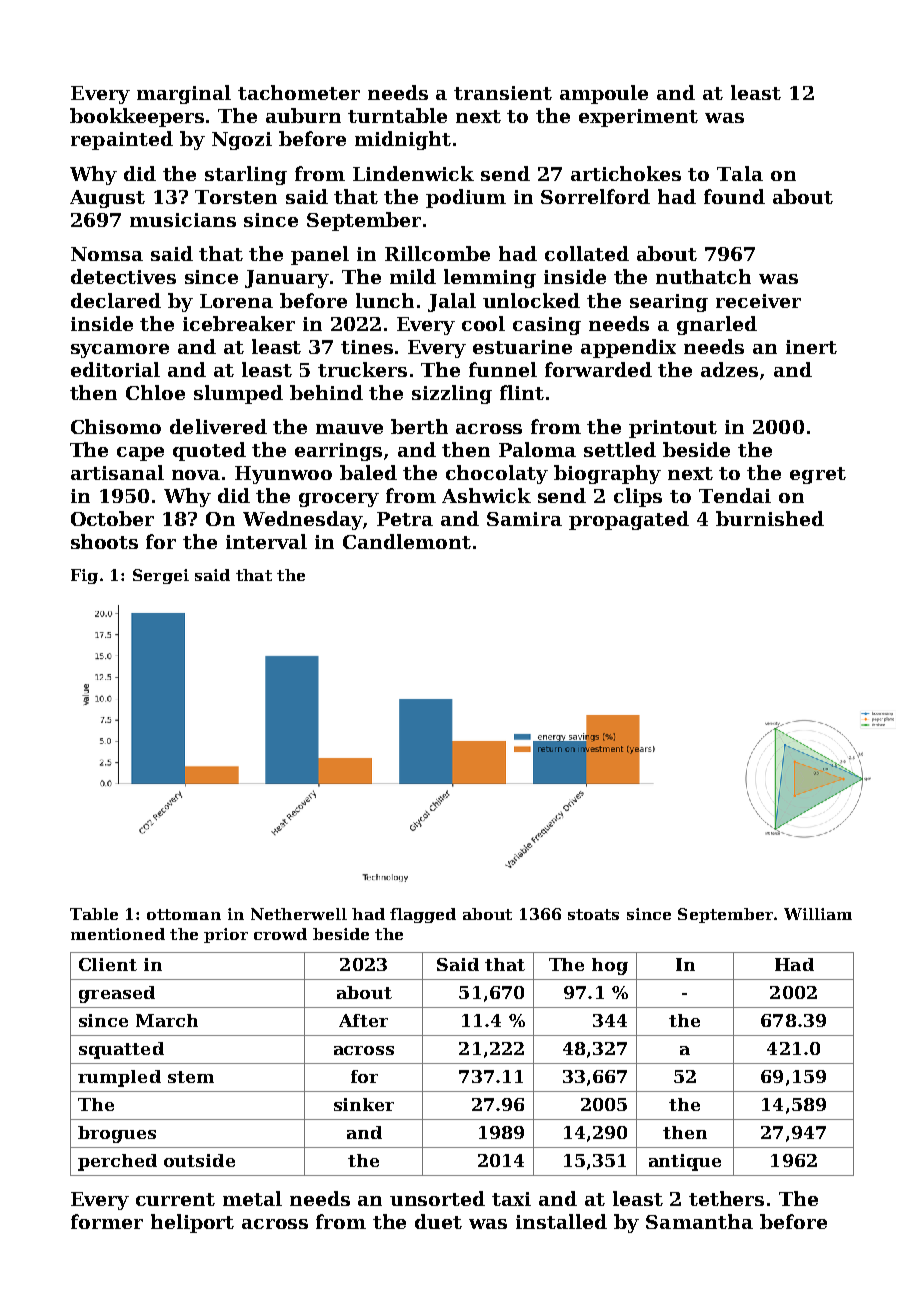  What do you see at coordinates (184, 914) in the screenshot?
I see `ottoman` at bounding box center [184, 914].
